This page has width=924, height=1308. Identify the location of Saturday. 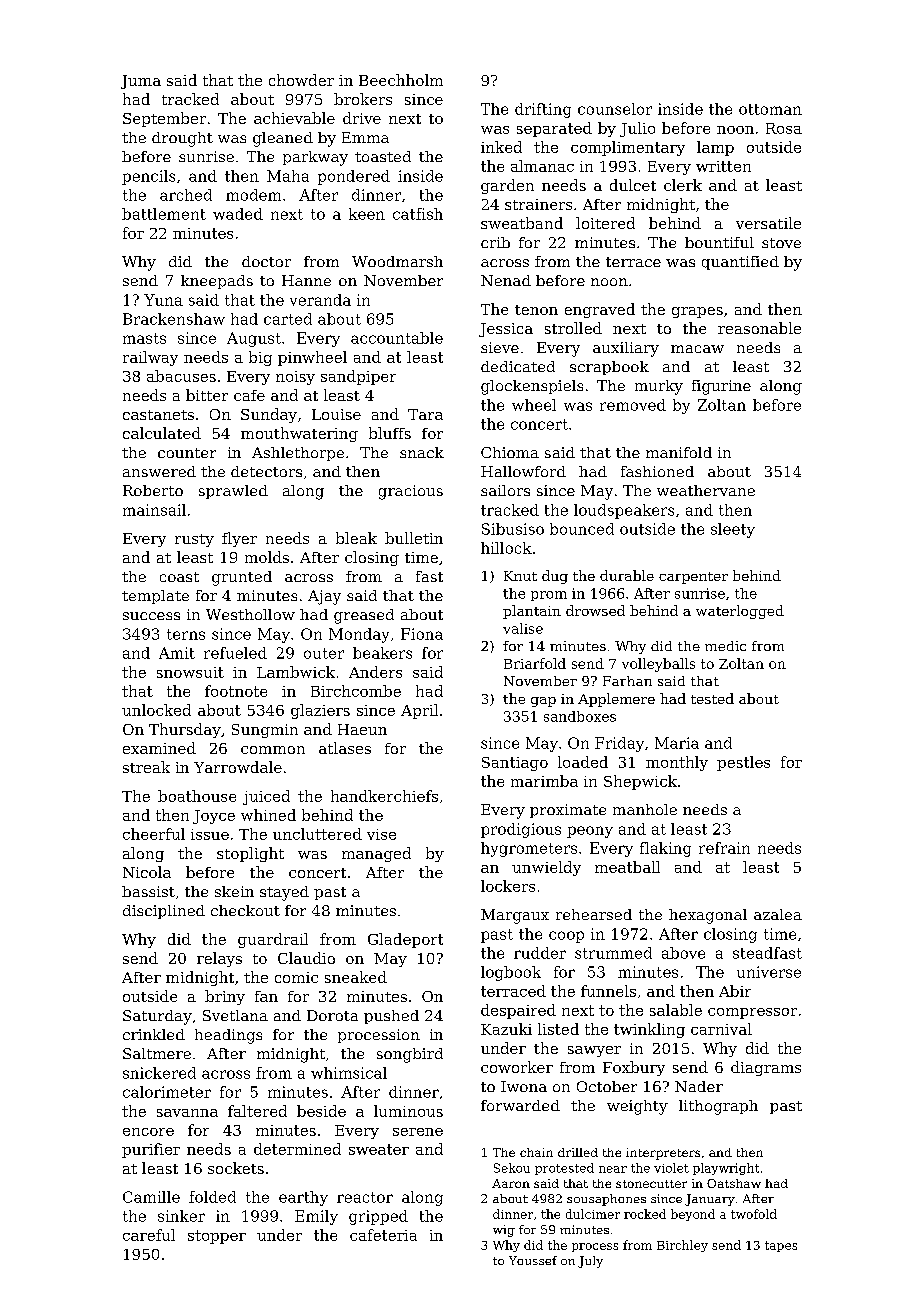
(157, 1017).
